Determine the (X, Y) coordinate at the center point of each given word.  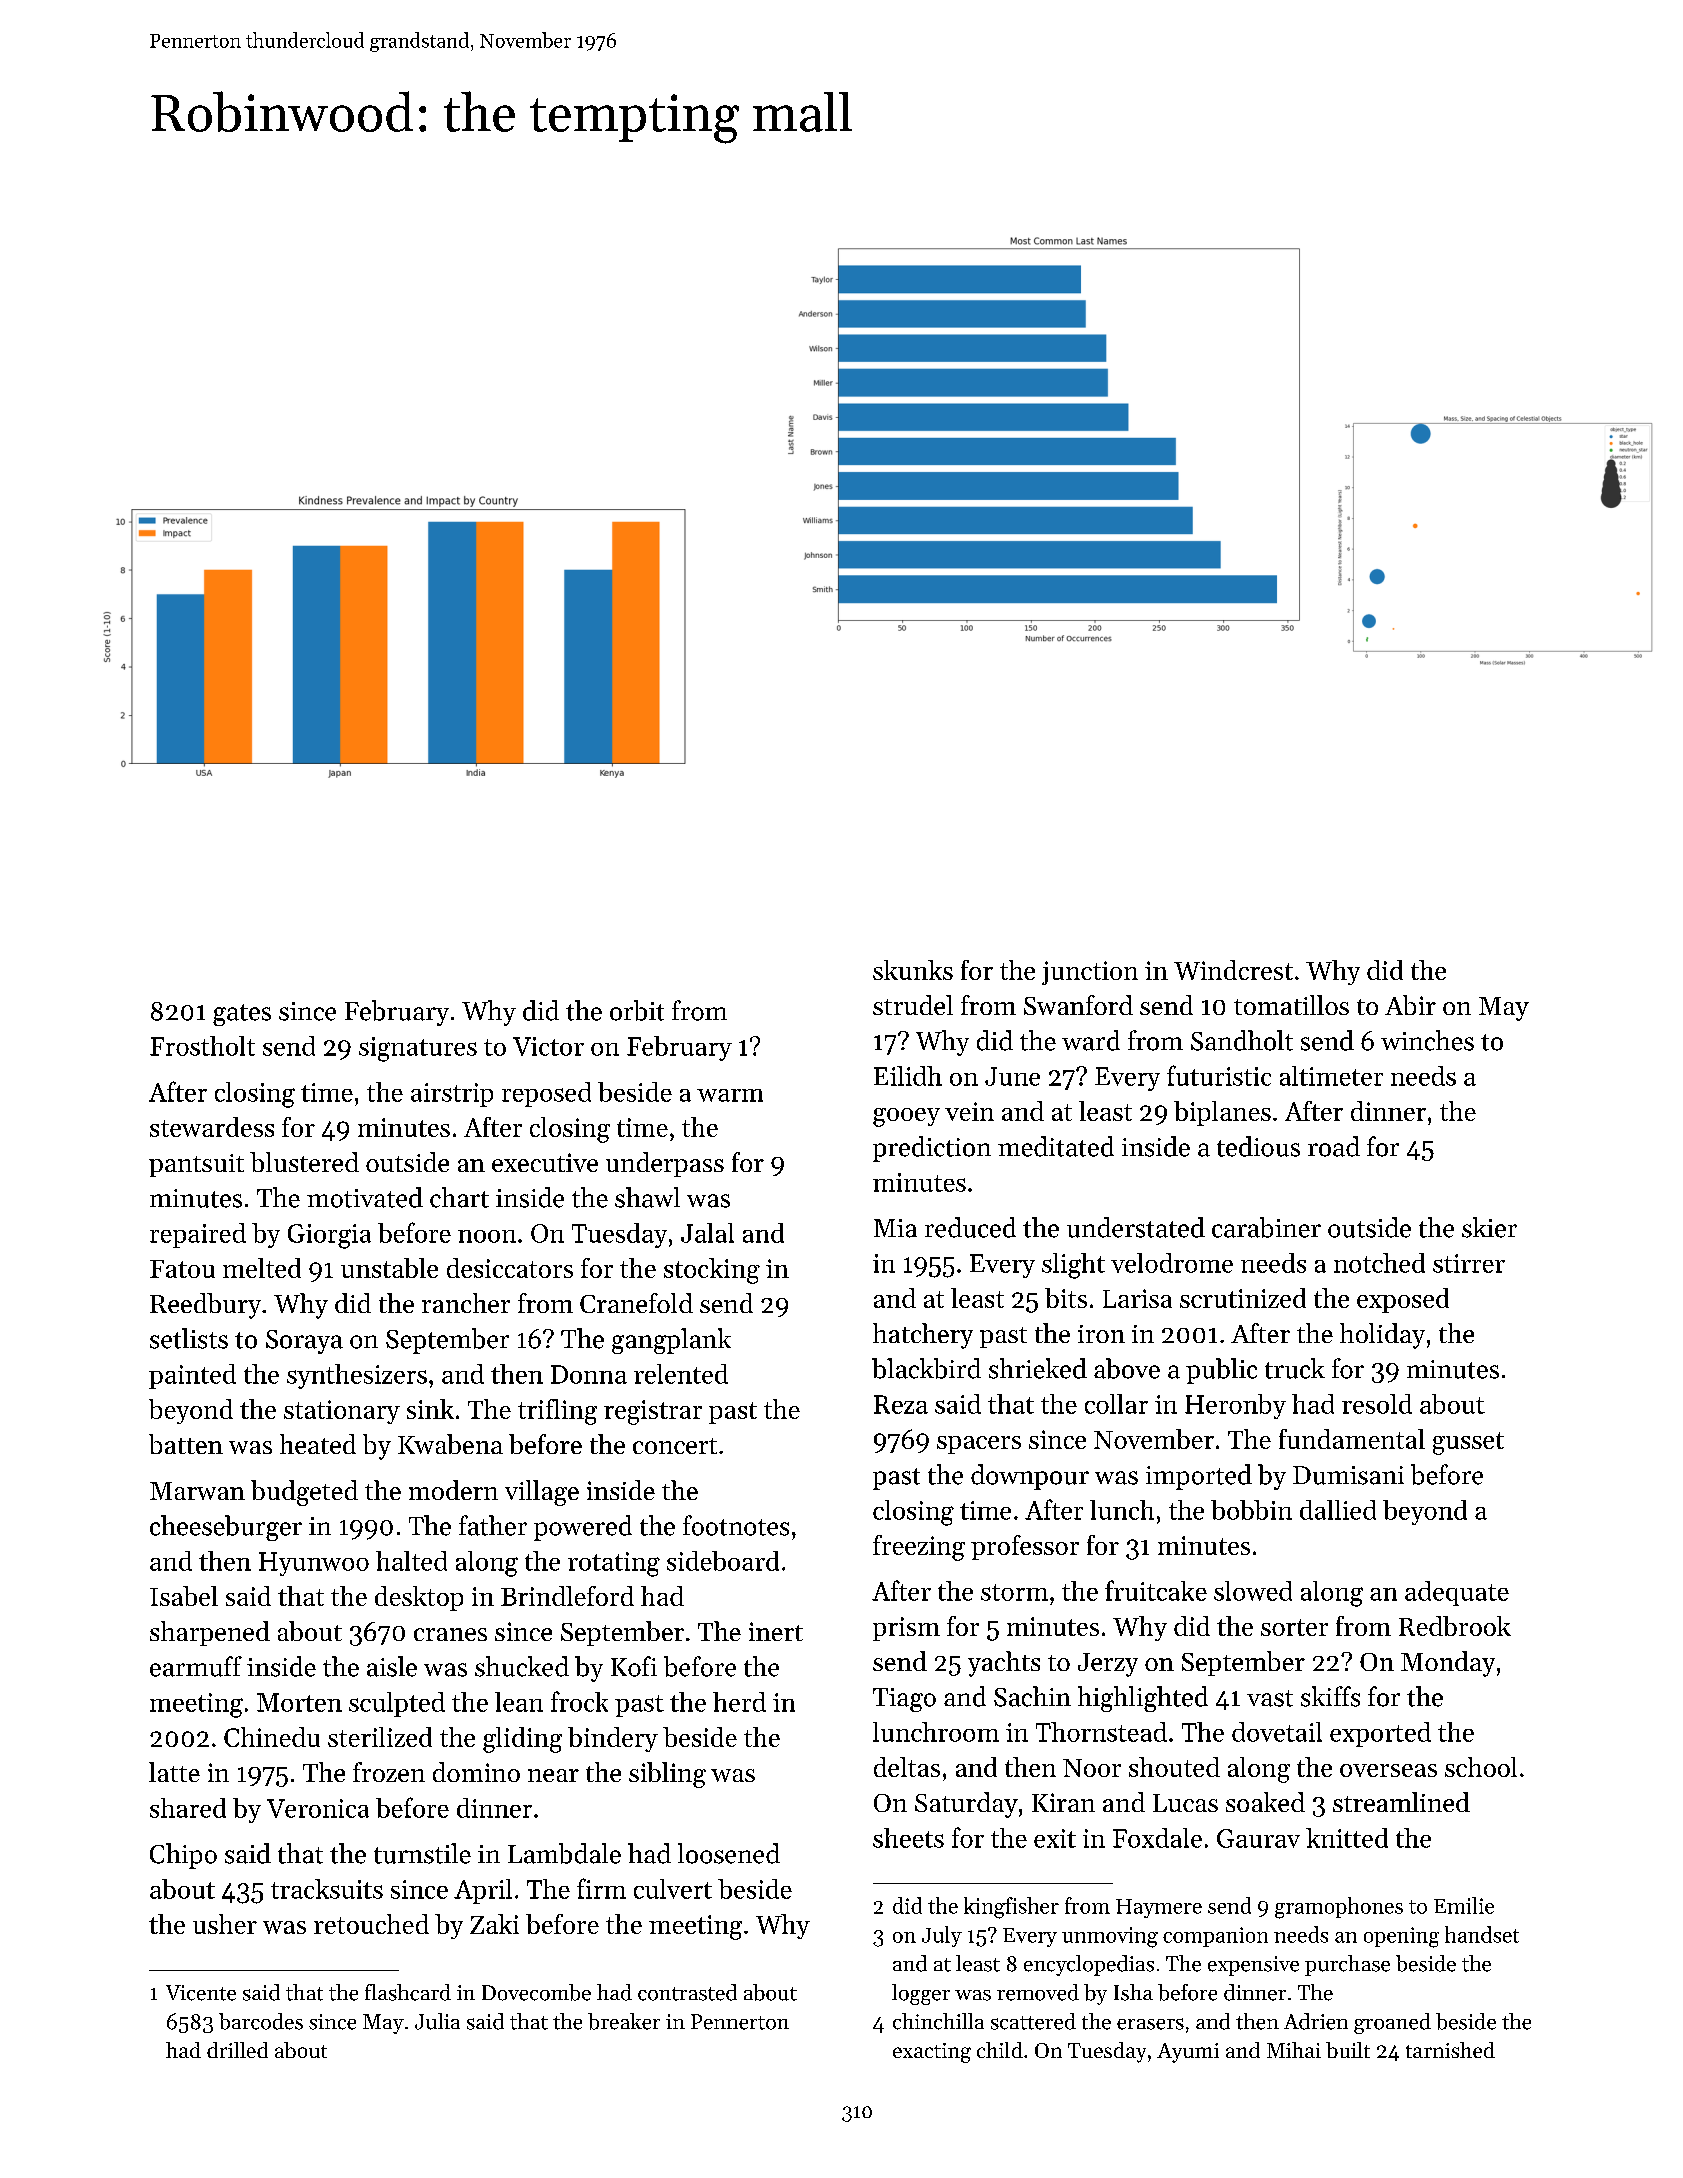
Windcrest (1233, 970)
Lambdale (564, 1853)
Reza (901, 1404)
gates (242, 1015)
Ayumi (1188, 2053)
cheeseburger (226, 1528)
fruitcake (1156, 1590)
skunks (913, 970)
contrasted (687, 1992)
